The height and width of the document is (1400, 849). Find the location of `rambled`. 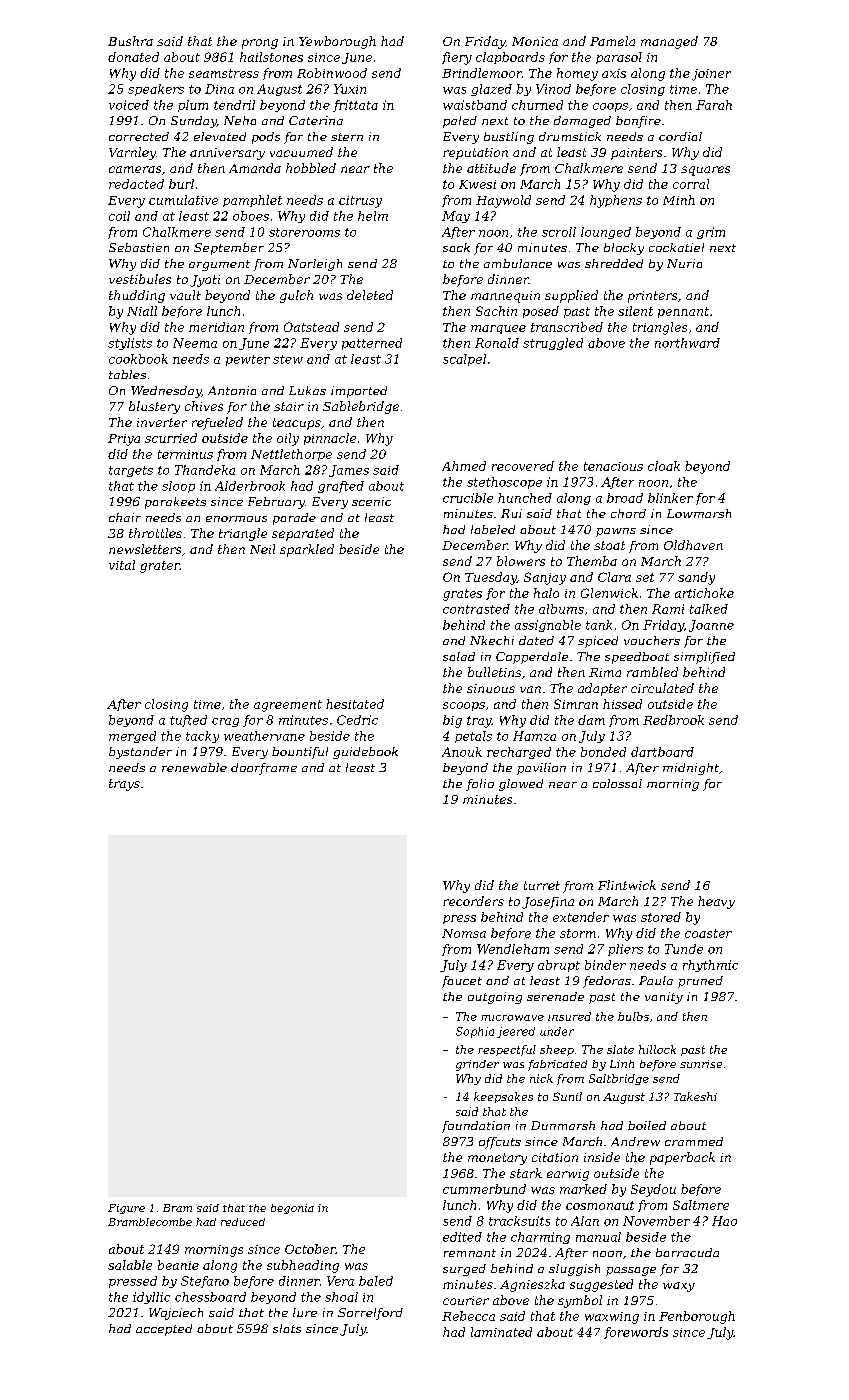

rambled is located at coordinates (652, 672).
